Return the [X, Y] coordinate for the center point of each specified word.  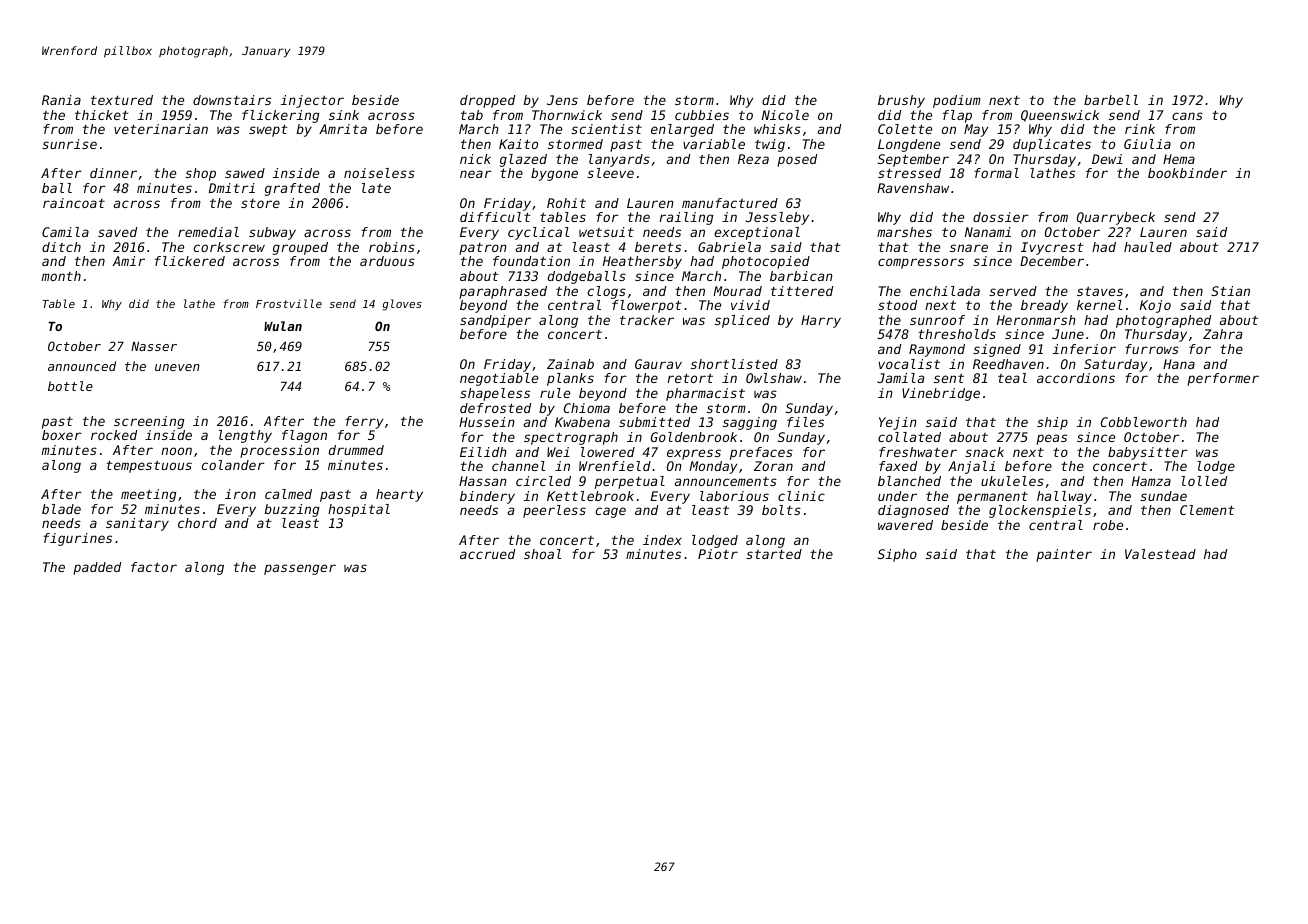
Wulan [283, 326]
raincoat [74, 203]
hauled [1148, 247]
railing [686, 218]
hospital [359, 510]
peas [1051, 439]
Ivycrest [1052, 248]
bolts [781, 510]
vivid [750, 305]
